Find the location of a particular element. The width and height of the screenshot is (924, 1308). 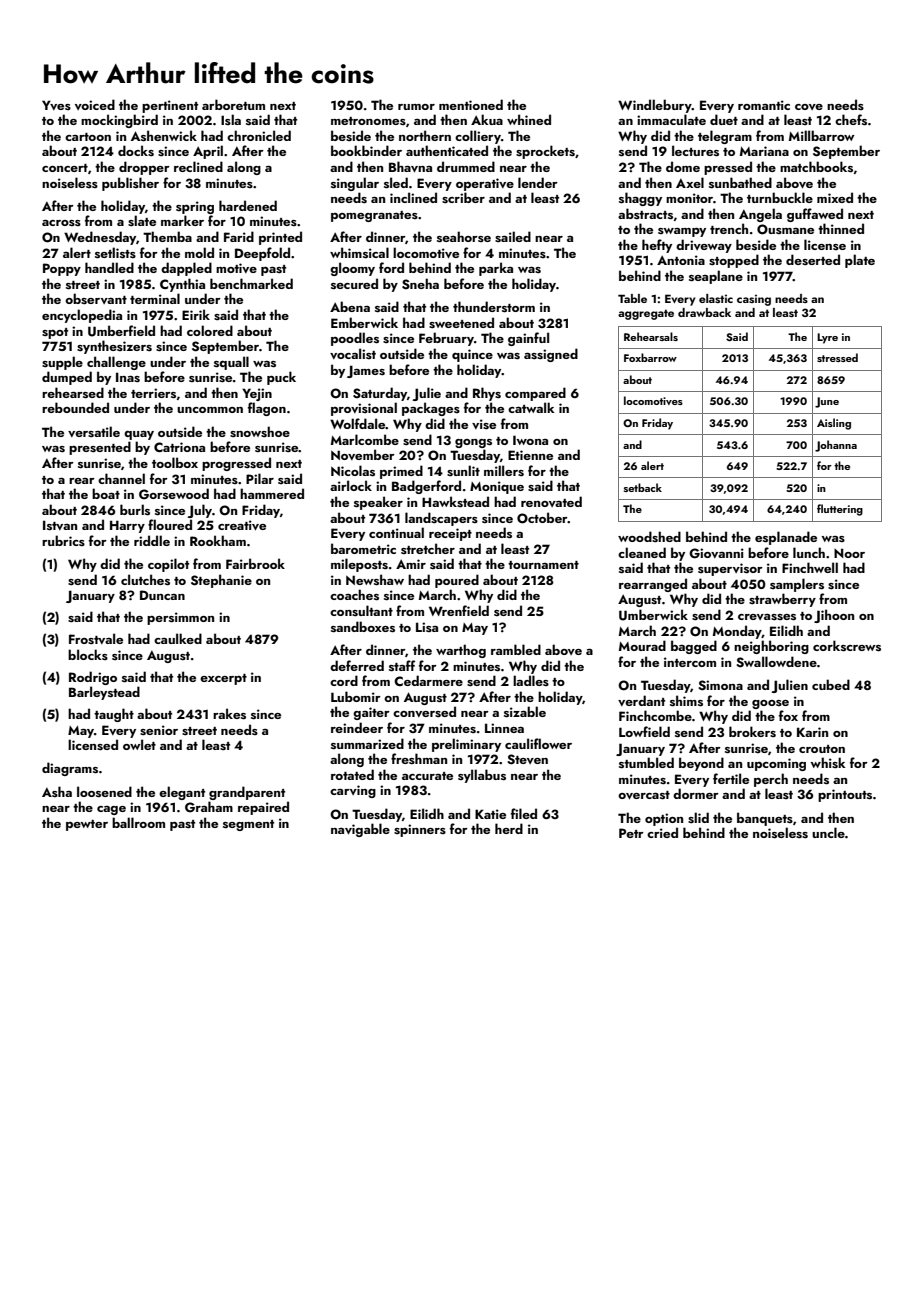

packages is located at coordinates (431, 409).
